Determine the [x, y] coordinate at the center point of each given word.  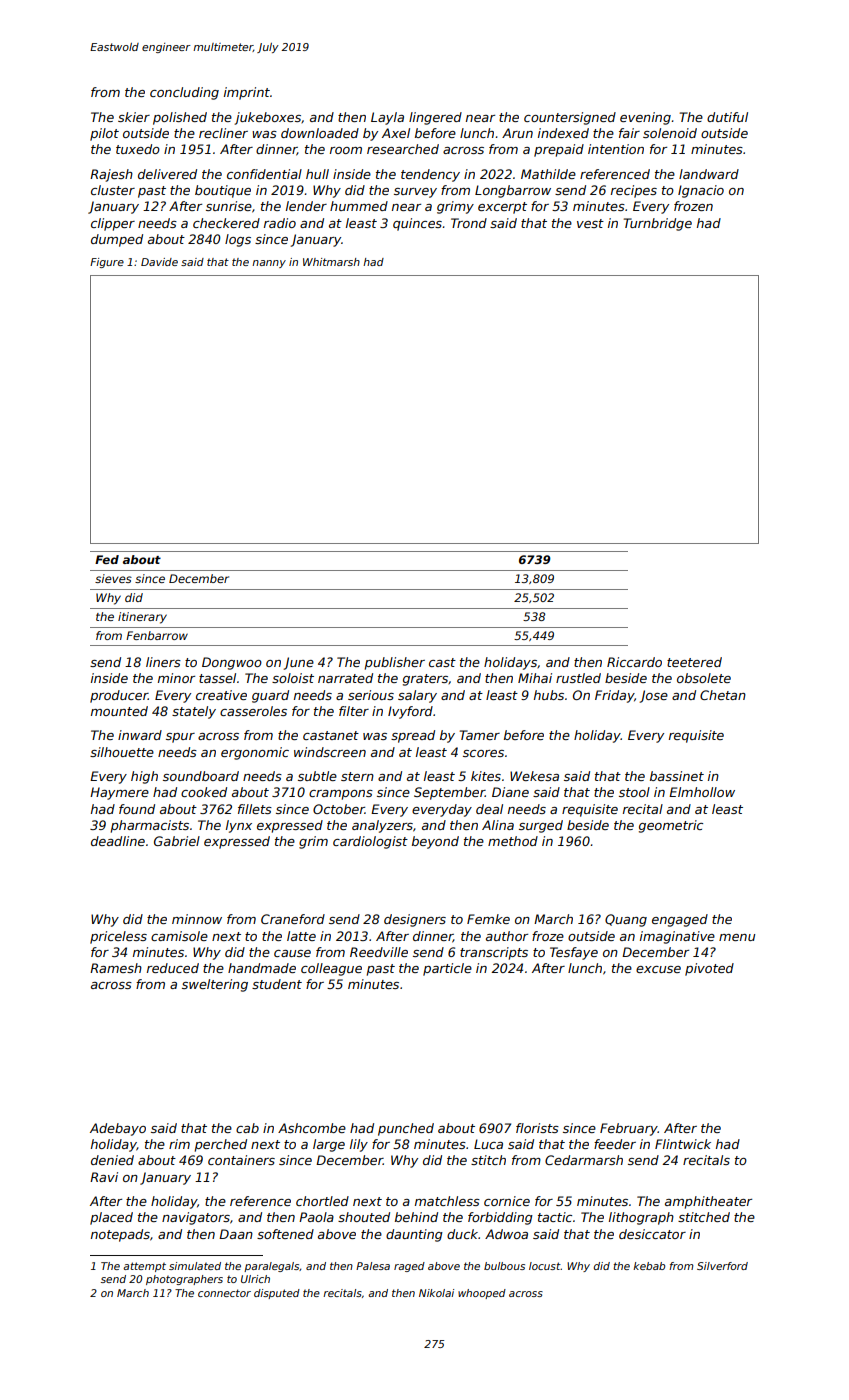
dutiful [727, 117]
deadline [118, 841]
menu [737, 937]
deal [489, 809]
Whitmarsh [331, 262]
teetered [694, 662]
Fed [107, 559]
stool [634, 792]
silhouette [122, 752]
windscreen [330, 752]
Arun [517, 133]
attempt [144, 1267]
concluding [184, 93]
